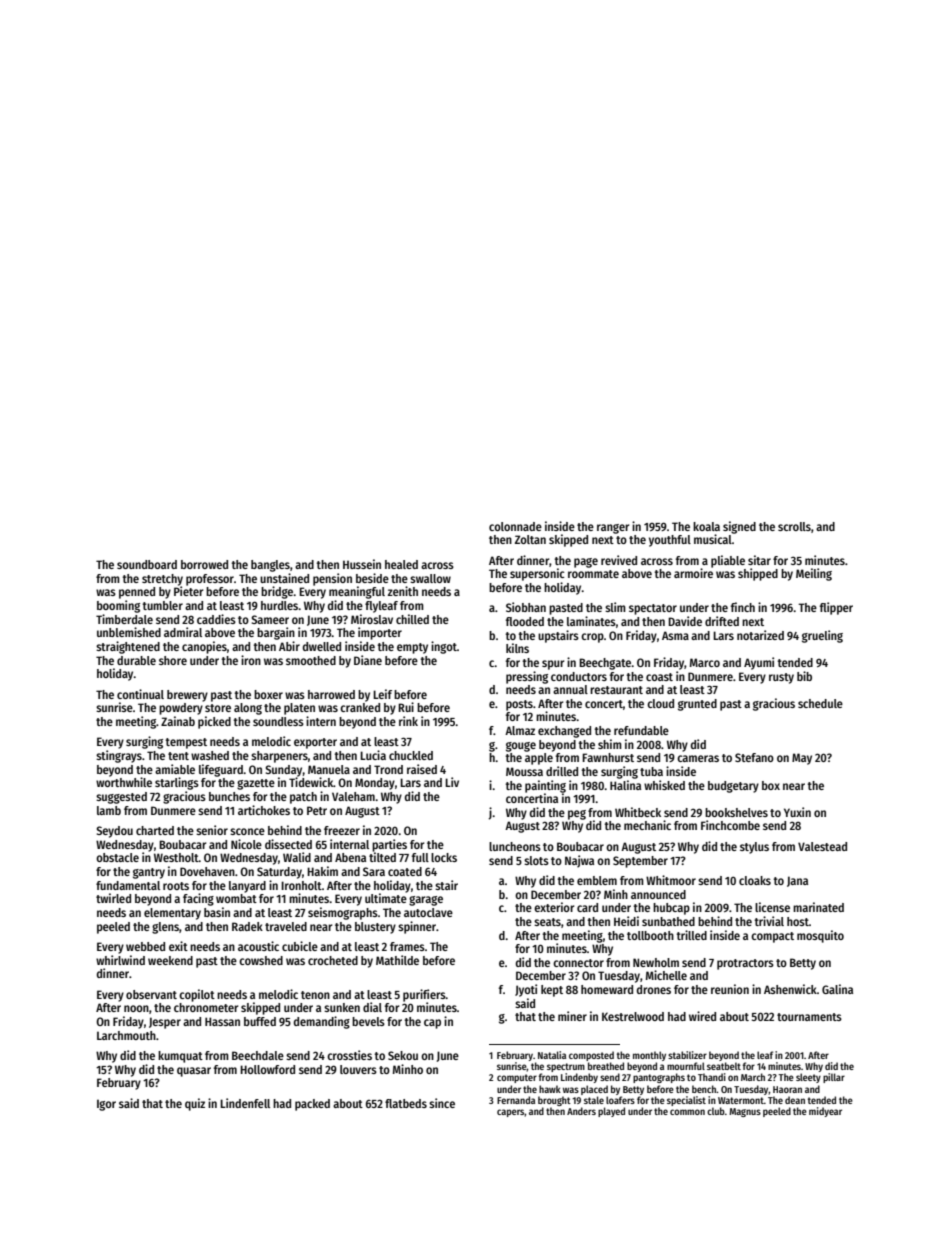  Describe the element at coordinates (741, 1100) in the document. I see `Watermont` at that location.
